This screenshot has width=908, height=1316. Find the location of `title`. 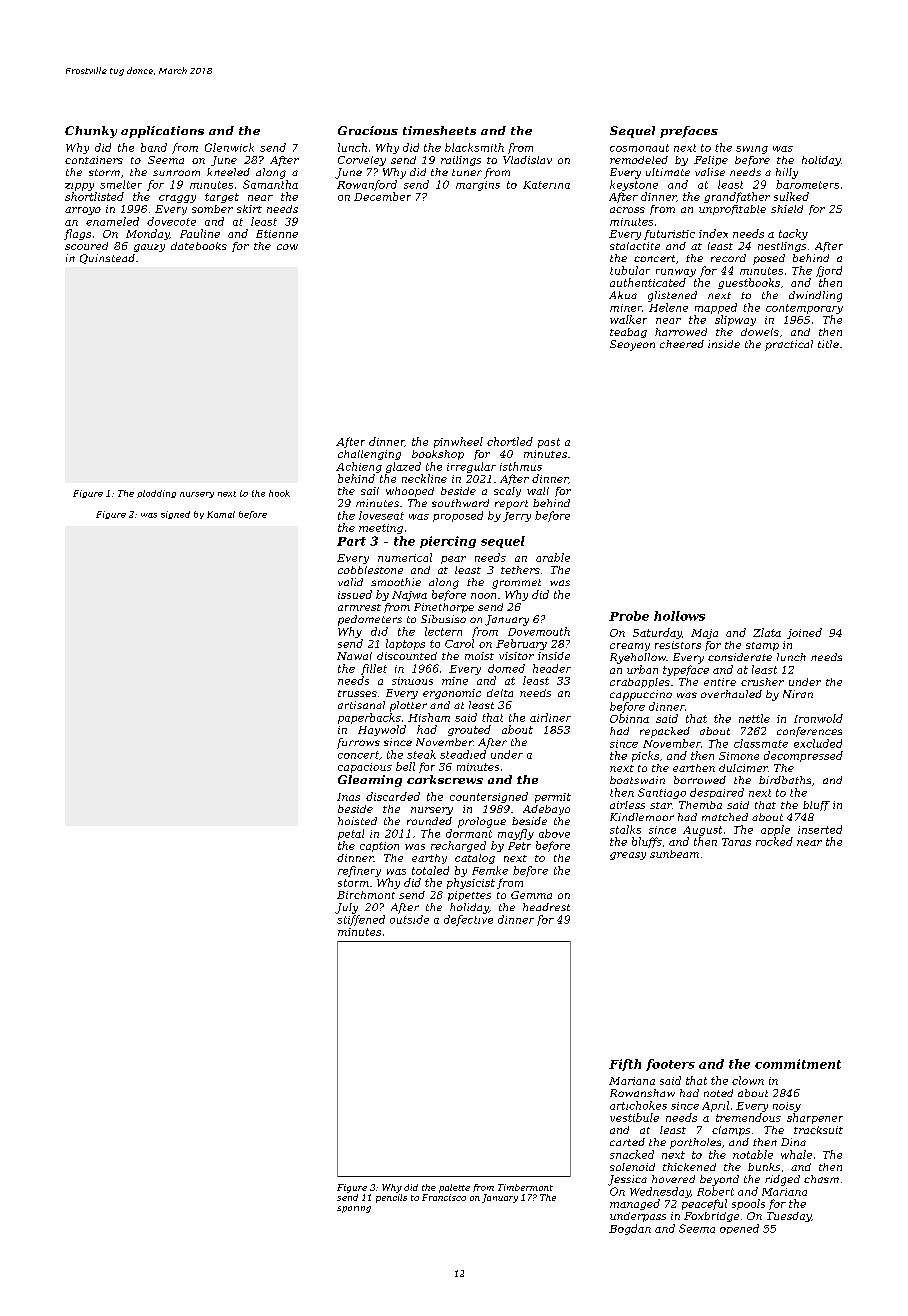

title is located at coordinates (828, 344).
